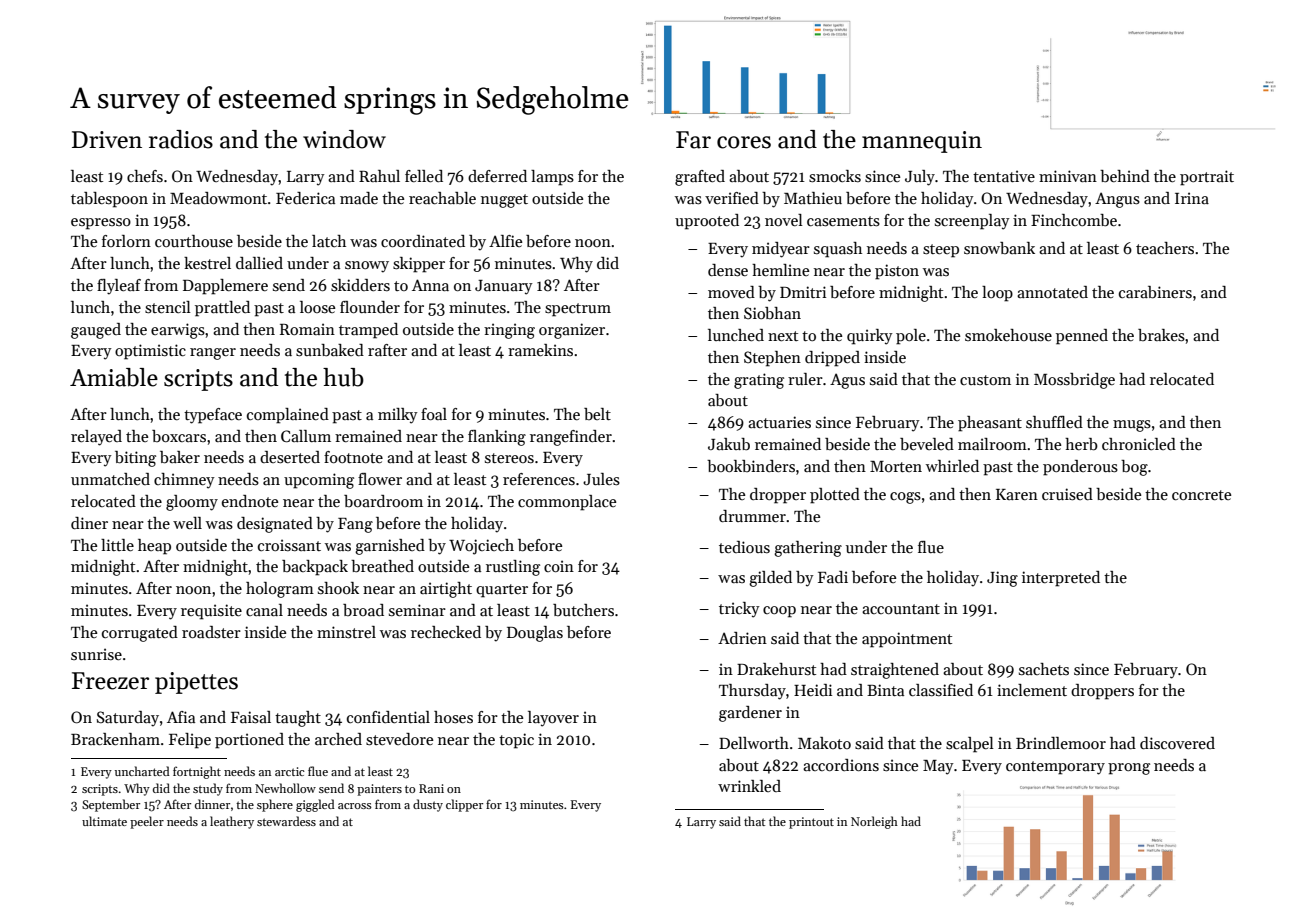  I want to click on clipper, so click(464, 805).
